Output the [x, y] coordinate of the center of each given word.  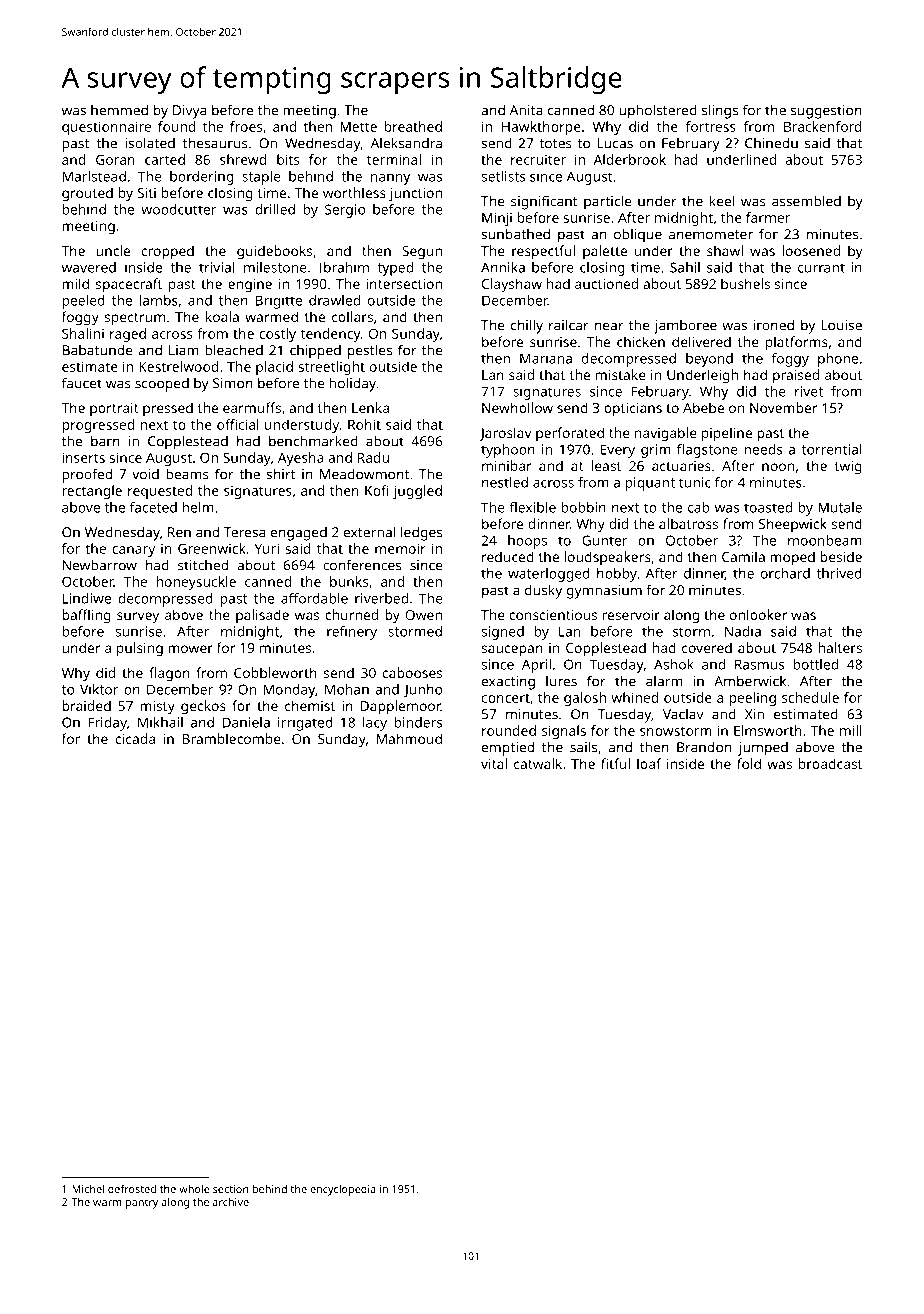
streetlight [332, 368]
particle [608, 202]
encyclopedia [343, 1190]
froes [246, 126]
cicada [135, 738]
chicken [641, 341]
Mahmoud [409, 738]
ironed [774, 325]
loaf [649, 763]
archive [231, 1202]
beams [187, 474]
